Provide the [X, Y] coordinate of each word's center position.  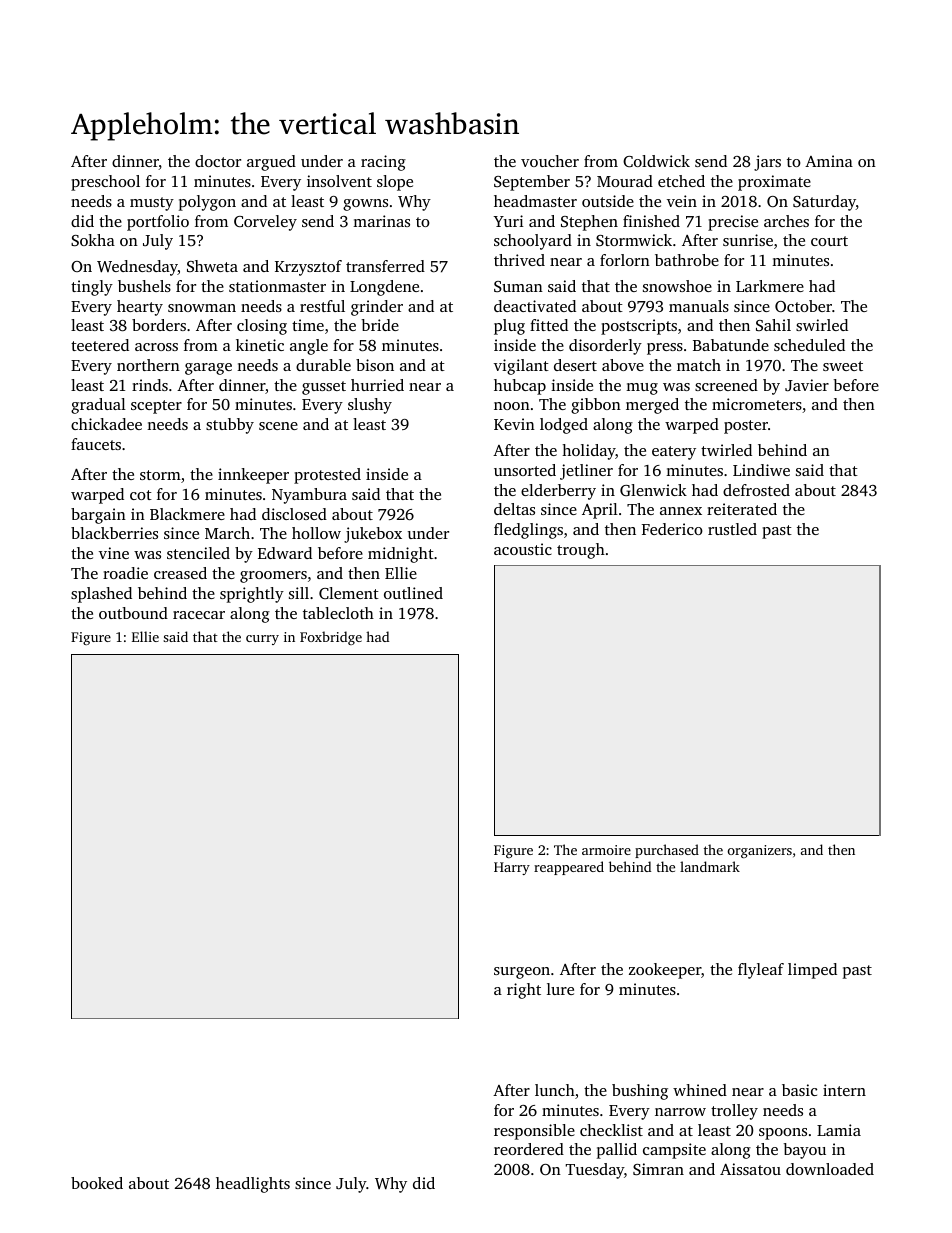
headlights [253, 1185]
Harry [512, 868]
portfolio [158, 223]
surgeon [522, 973]
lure [560, 989]
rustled [732, 529]
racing [383, 163]
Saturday [824, 203]
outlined [413, 593]
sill [299, 593]
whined [700, 1090]
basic [799, 1090]
